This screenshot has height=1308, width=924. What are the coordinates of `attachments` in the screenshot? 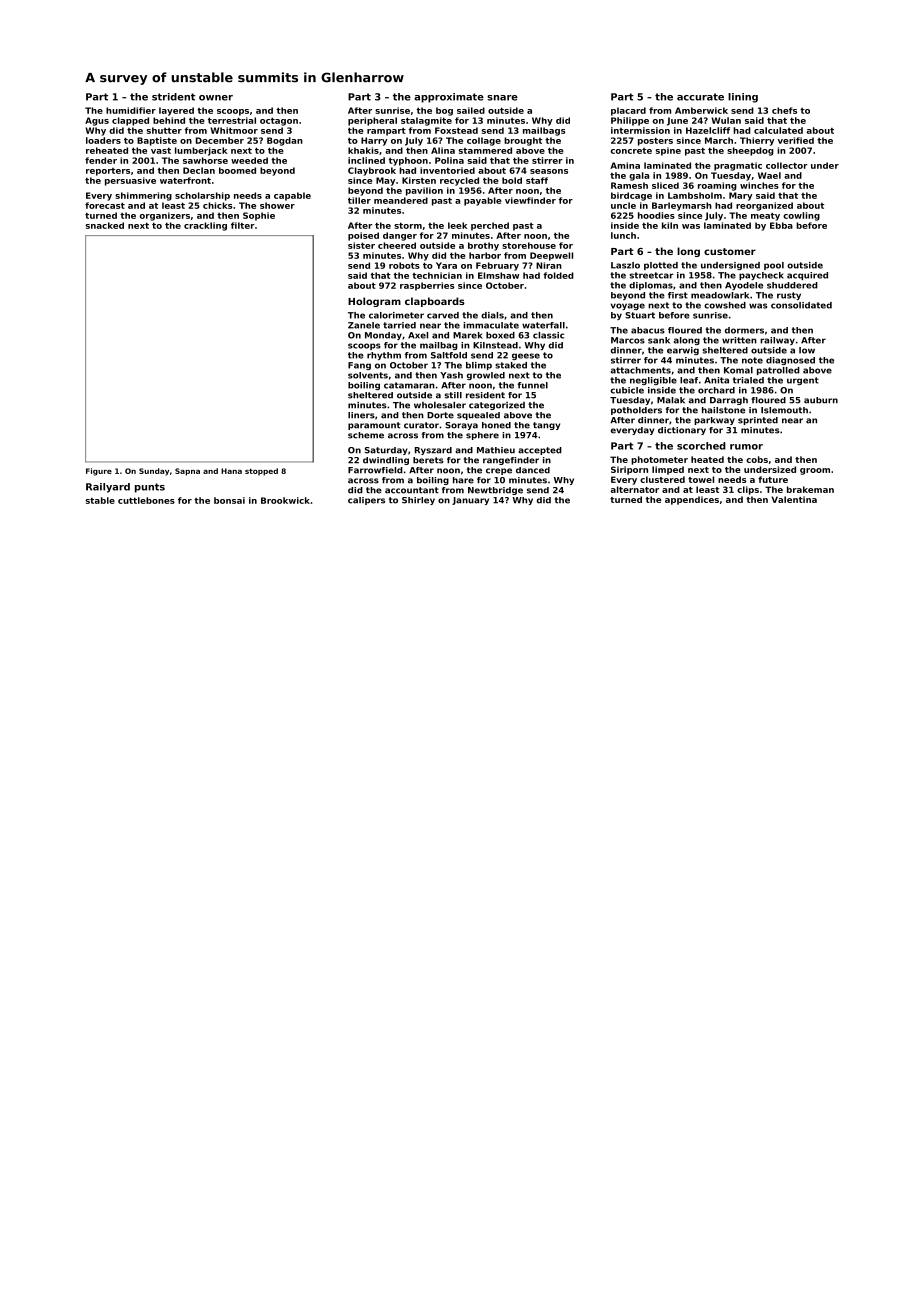 It's located at (641, 370).
